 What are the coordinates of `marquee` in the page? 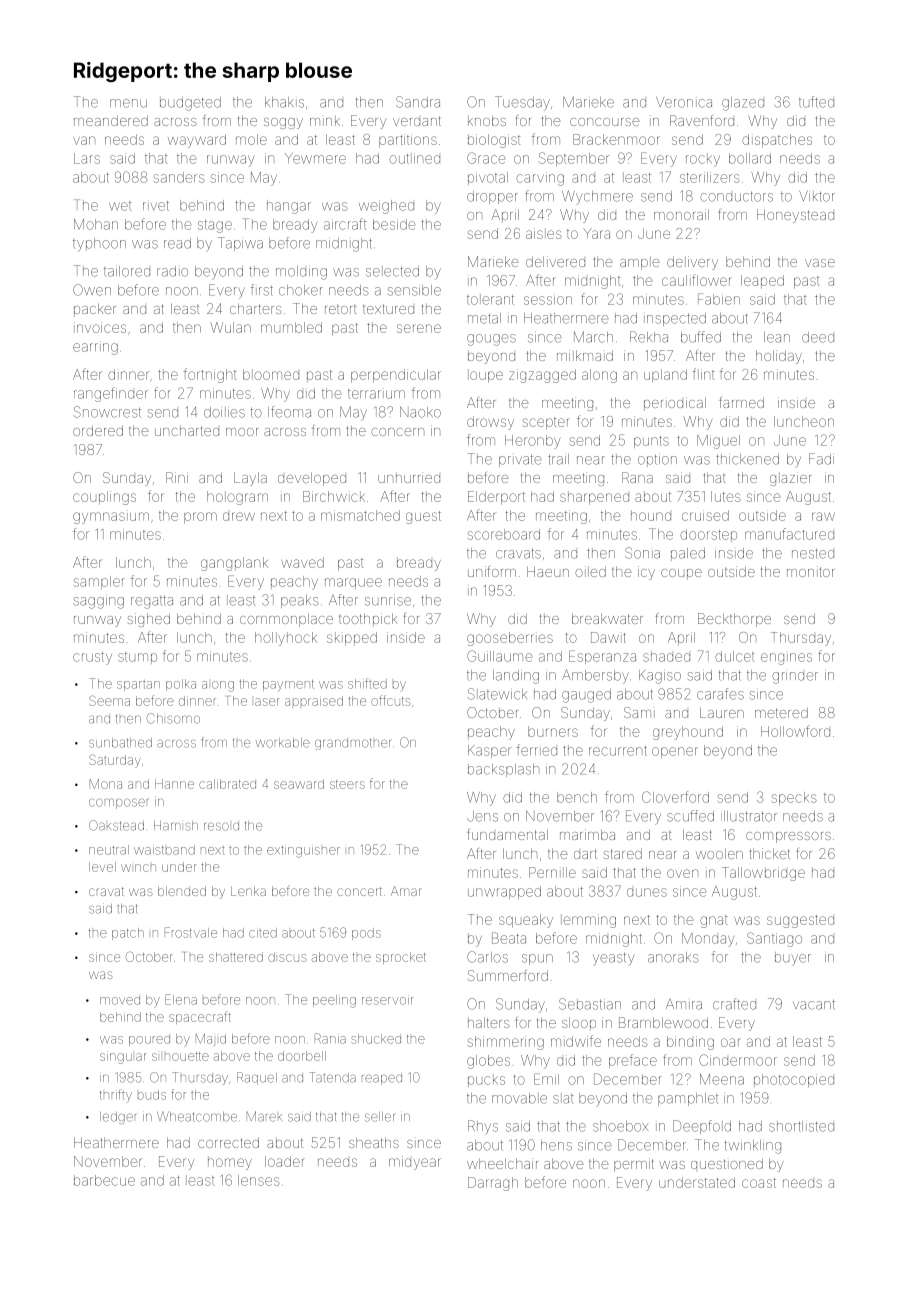 It's located at (353, 583).
